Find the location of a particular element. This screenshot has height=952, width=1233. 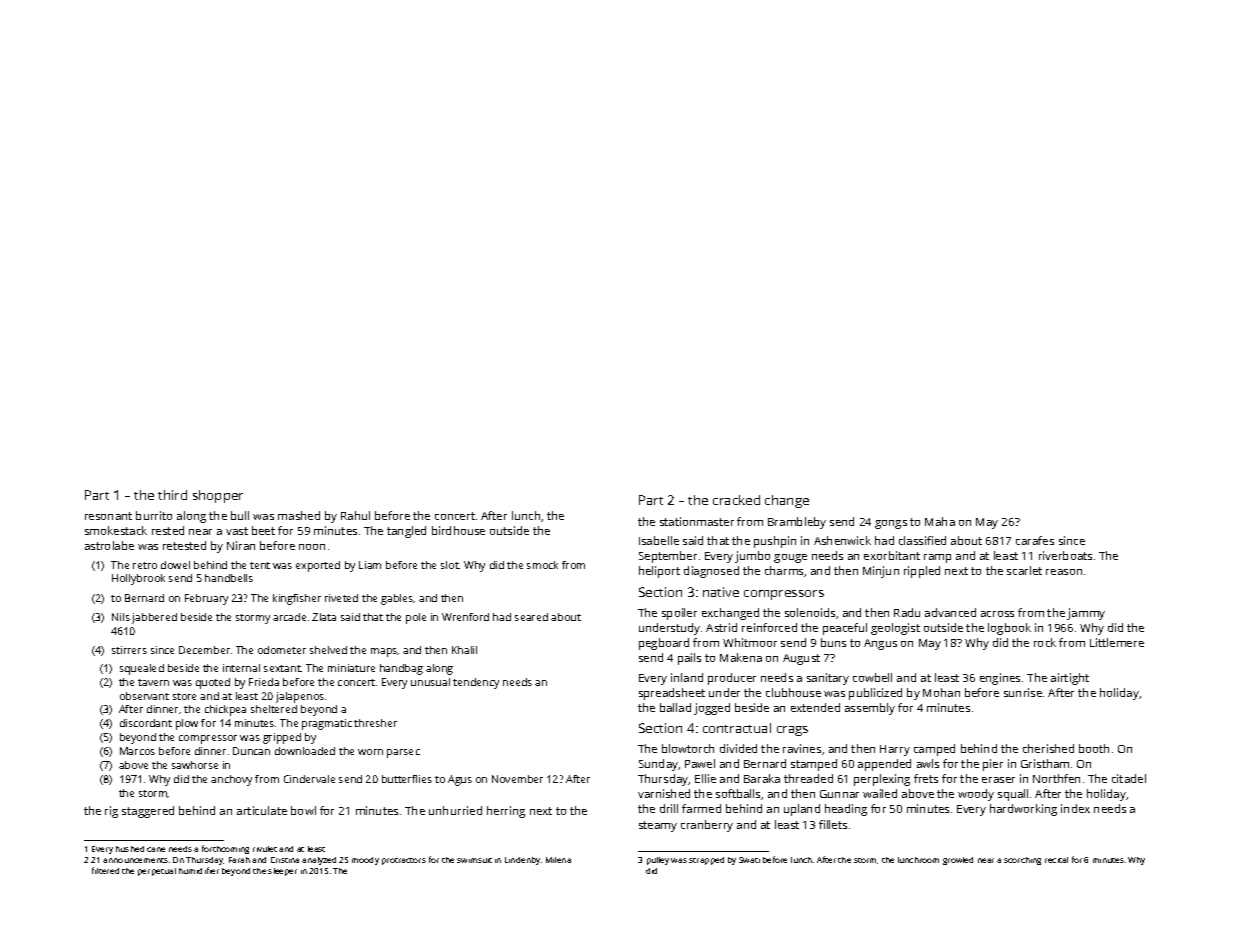

bowl is located at coordinates (303, 810).
